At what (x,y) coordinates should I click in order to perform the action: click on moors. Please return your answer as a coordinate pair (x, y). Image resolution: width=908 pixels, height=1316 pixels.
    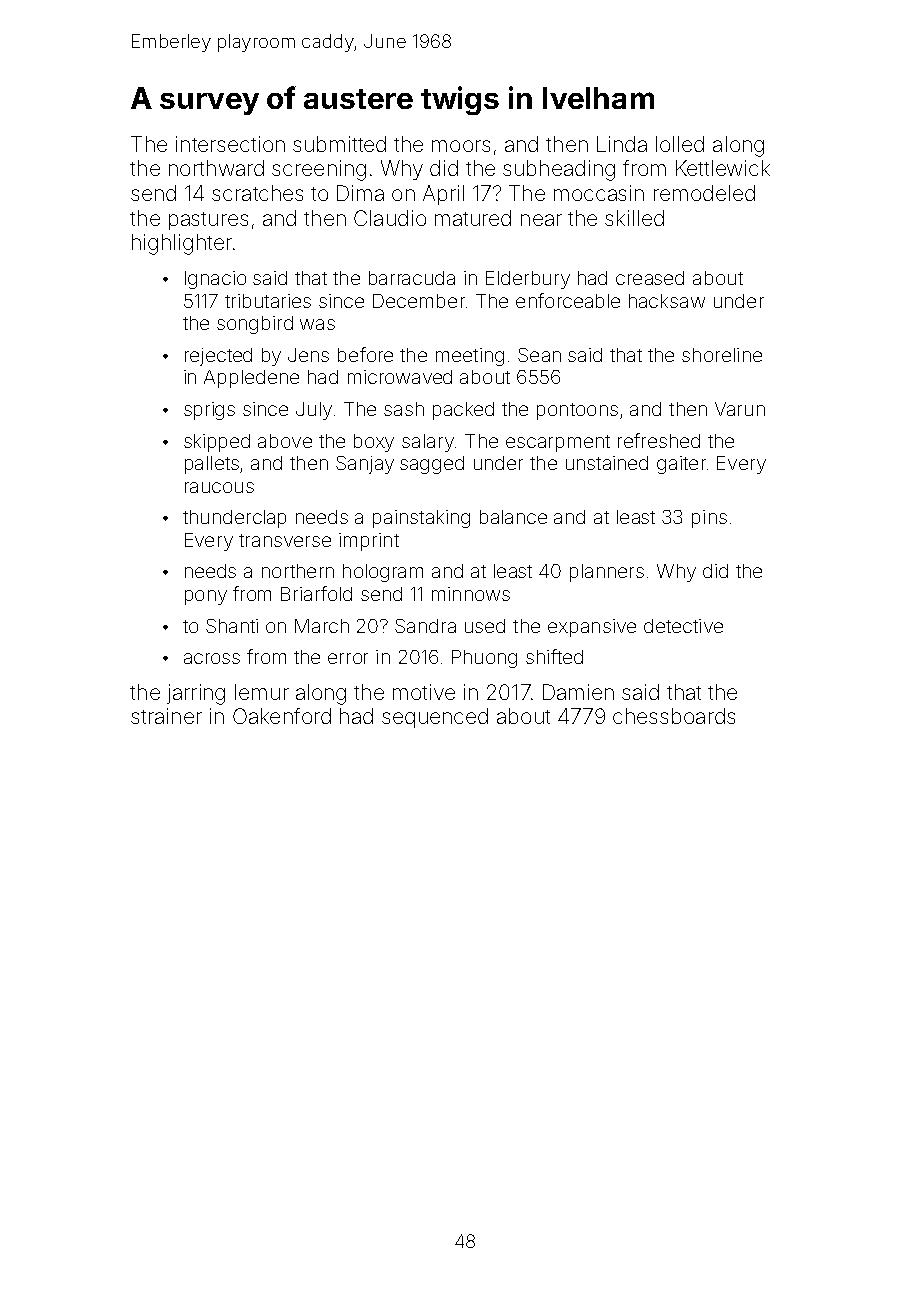
    Looking at the image, I should click on (461, 146).
